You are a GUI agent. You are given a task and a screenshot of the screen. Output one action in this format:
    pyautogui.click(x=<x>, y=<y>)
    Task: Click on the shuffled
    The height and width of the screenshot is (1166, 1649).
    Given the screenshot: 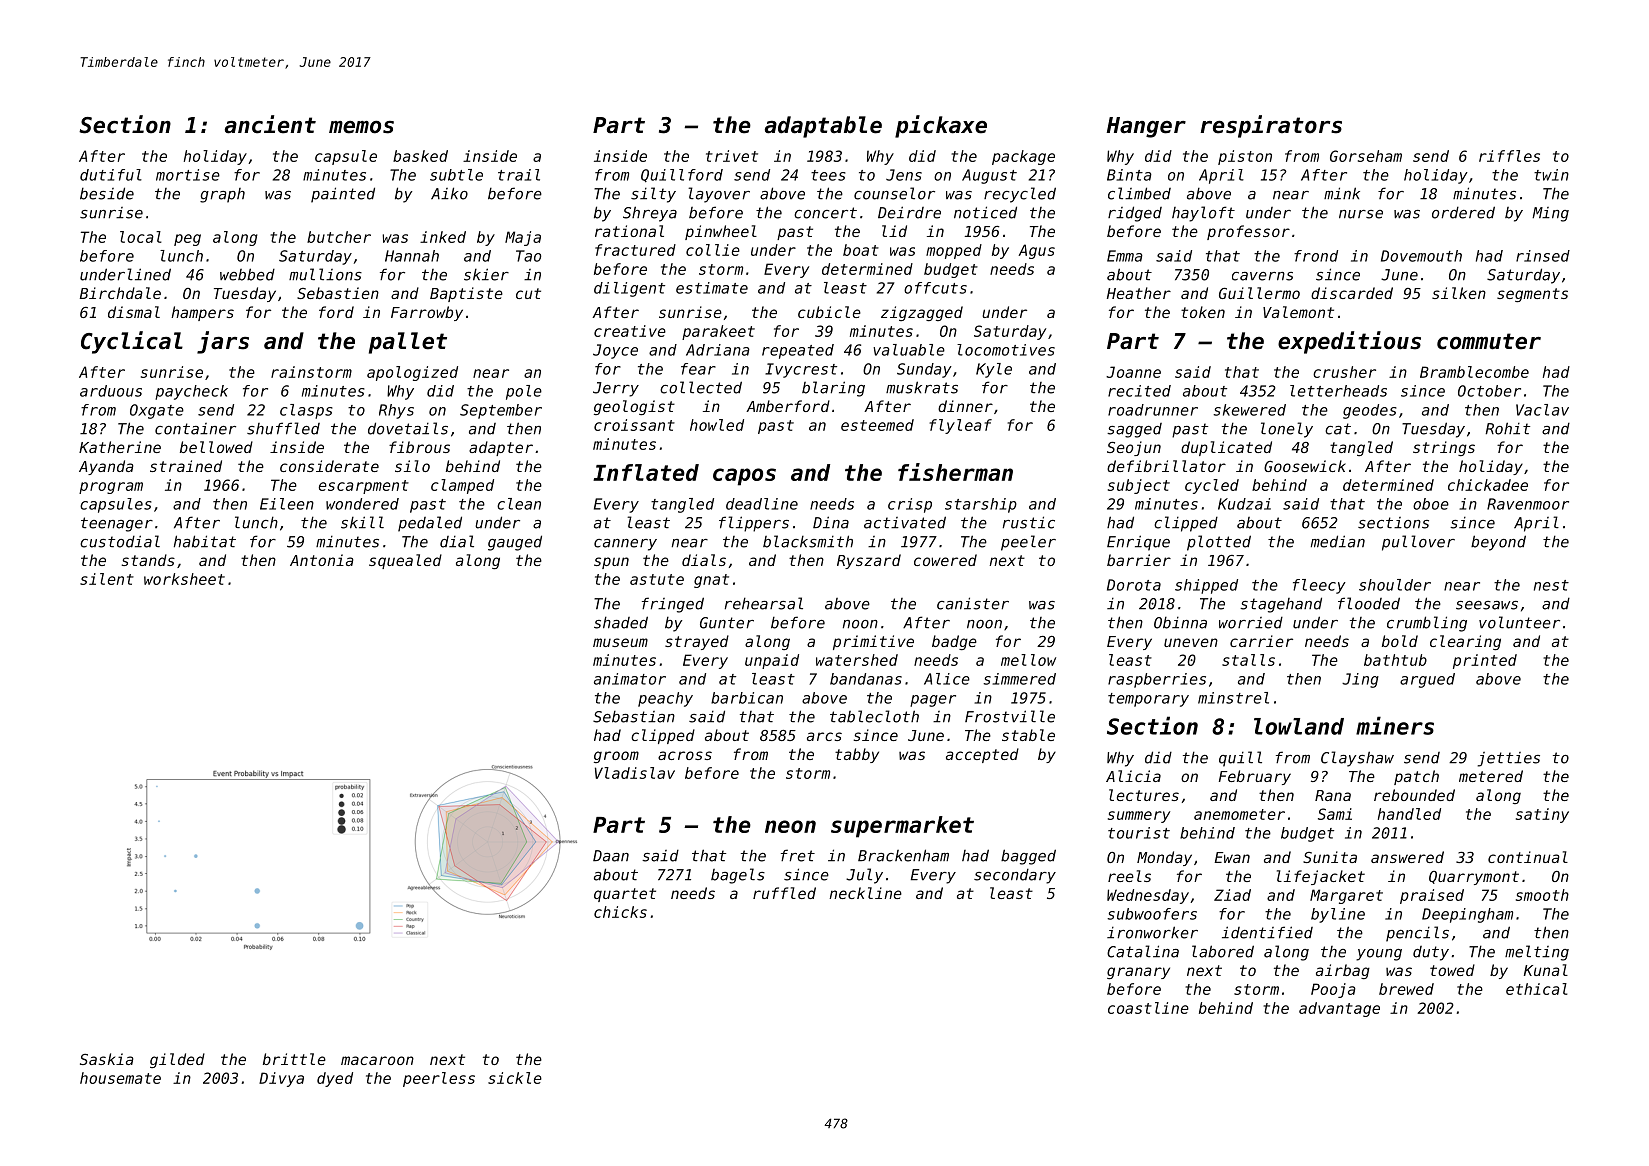 What is the action you would take?
    pyautogui.click(x=283, y=428)
